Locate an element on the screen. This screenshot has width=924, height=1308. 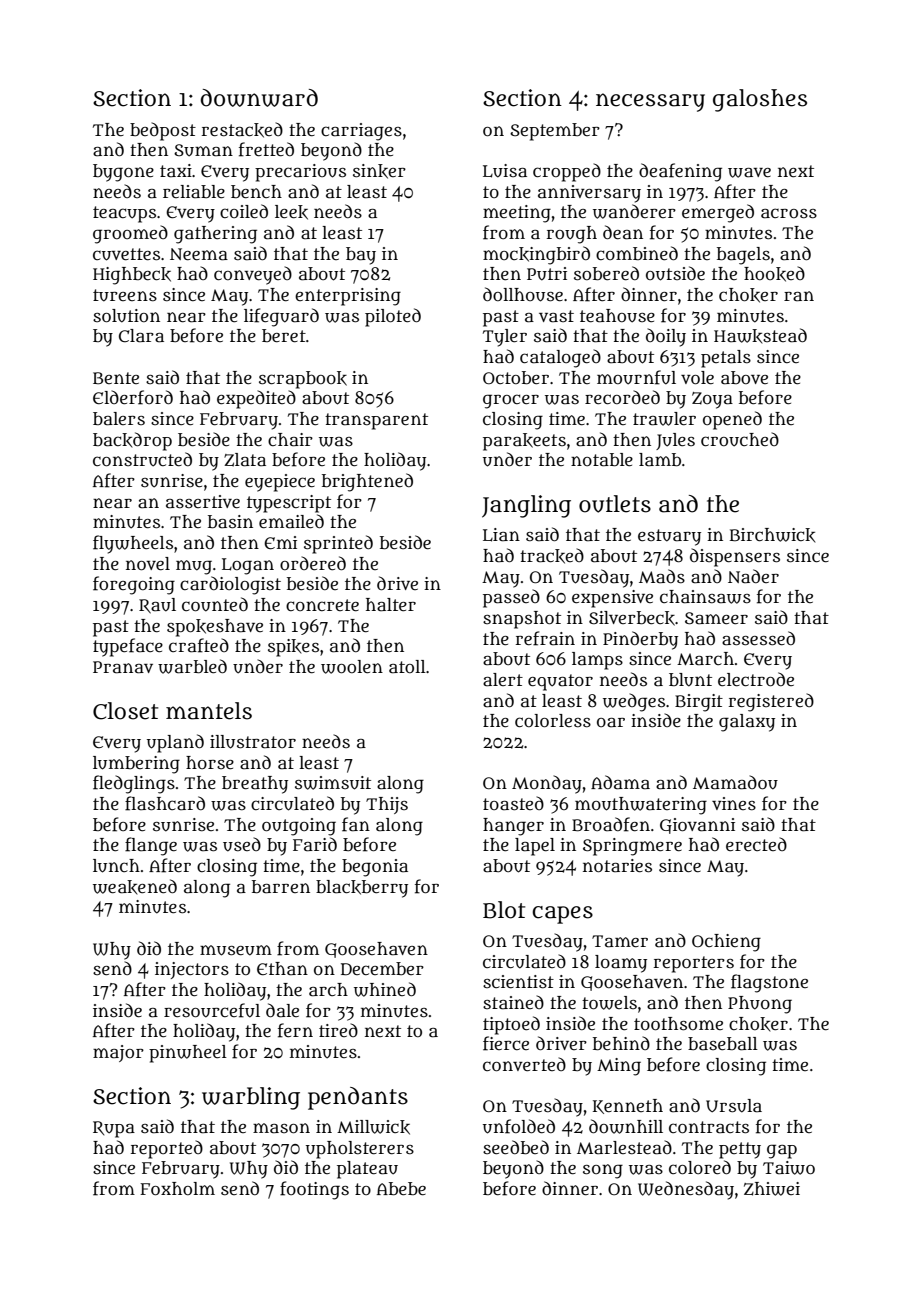
galoshes is located at coordinates (760, 100).
